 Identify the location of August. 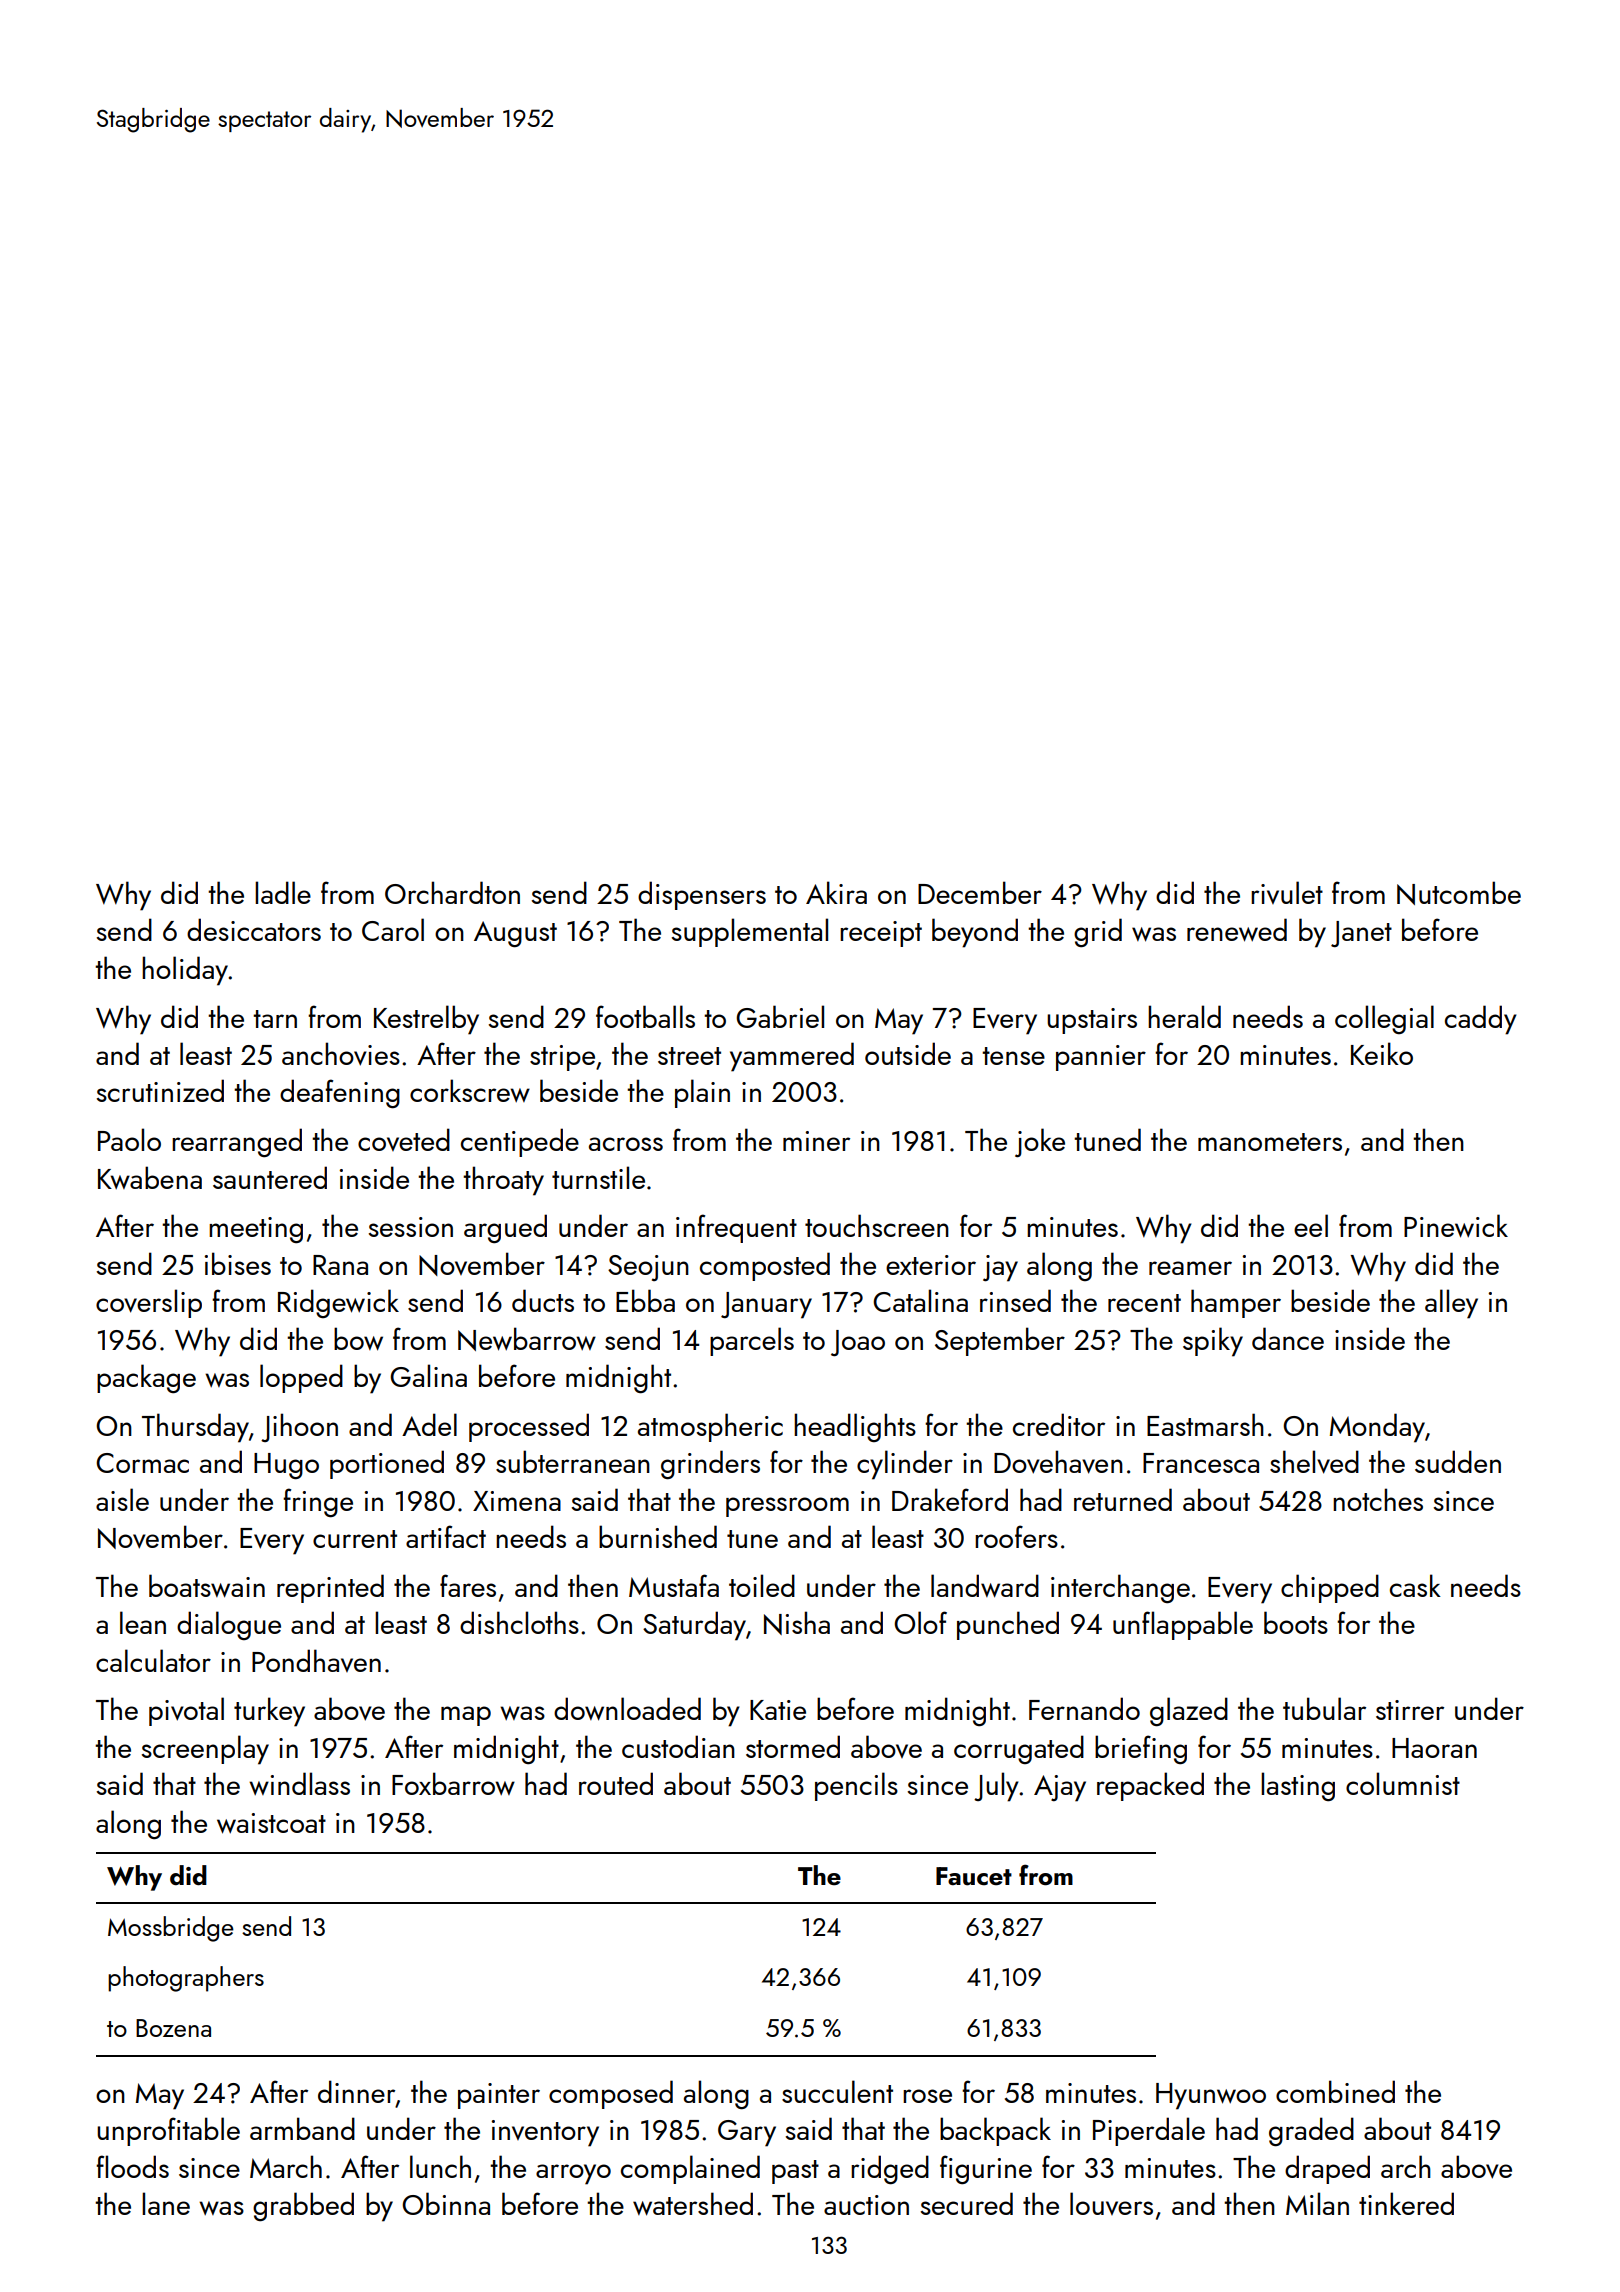
(515, 934).
